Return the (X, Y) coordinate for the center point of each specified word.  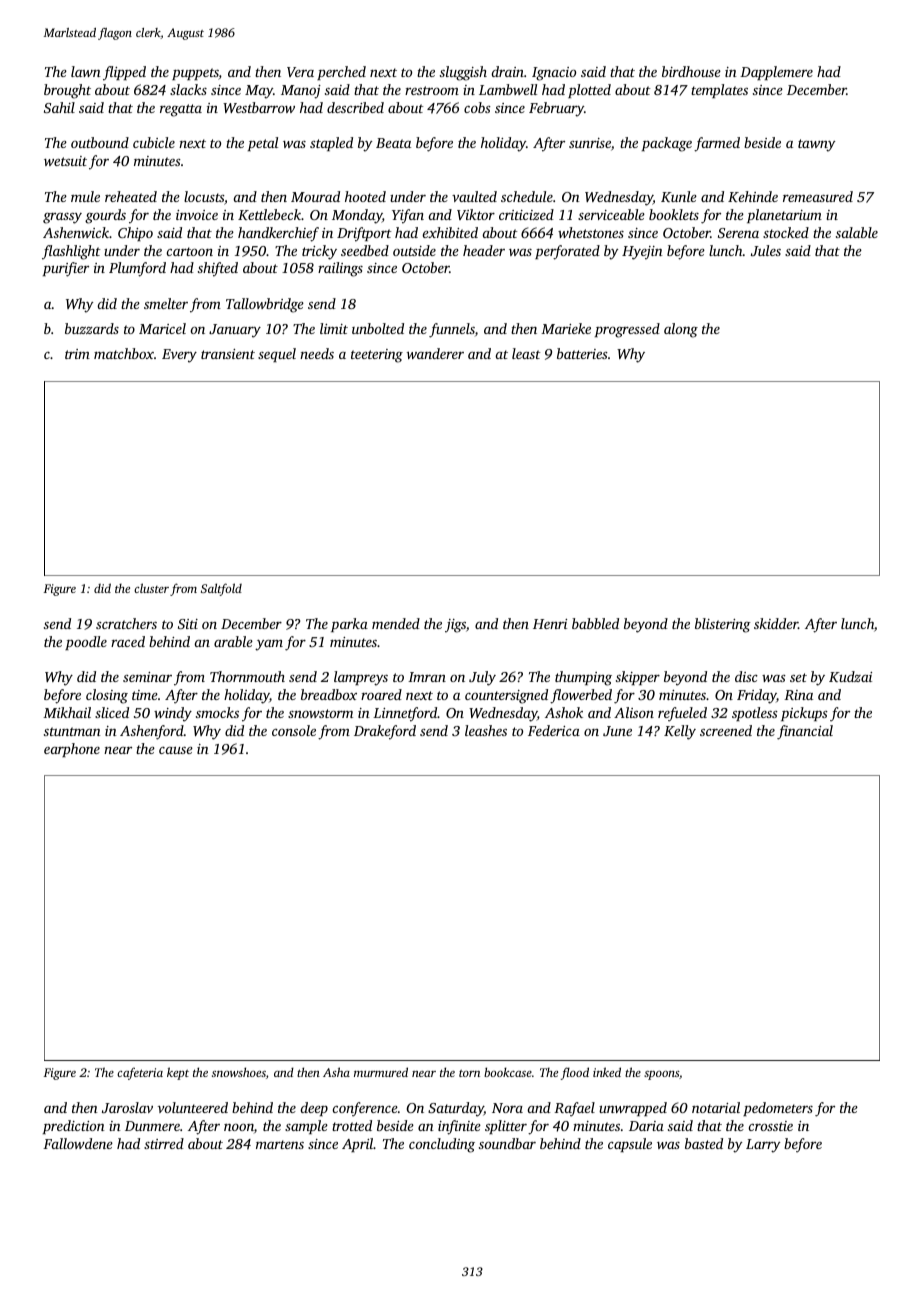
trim (77, 354)
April (357, 1145)
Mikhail (67, 712)
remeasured (818, 196)
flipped (124, 73)
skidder (776, 623)
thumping (583, 678)
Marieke (566, 328)
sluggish (463, 73)
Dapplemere (776, 73)
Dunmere (152, 1126)
